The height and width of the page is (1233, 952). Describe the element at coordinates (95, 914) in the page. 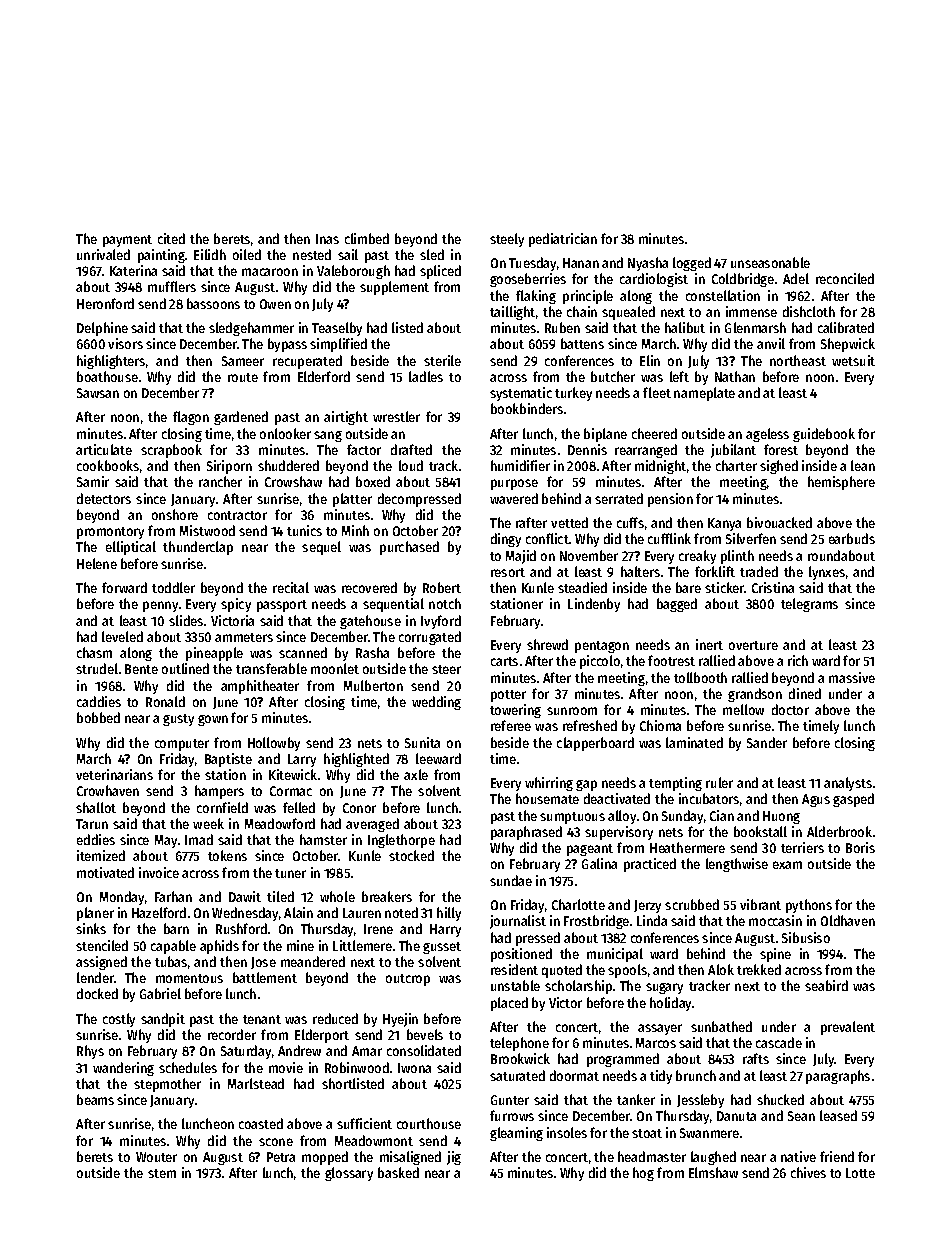

I see `planer` at that location.
